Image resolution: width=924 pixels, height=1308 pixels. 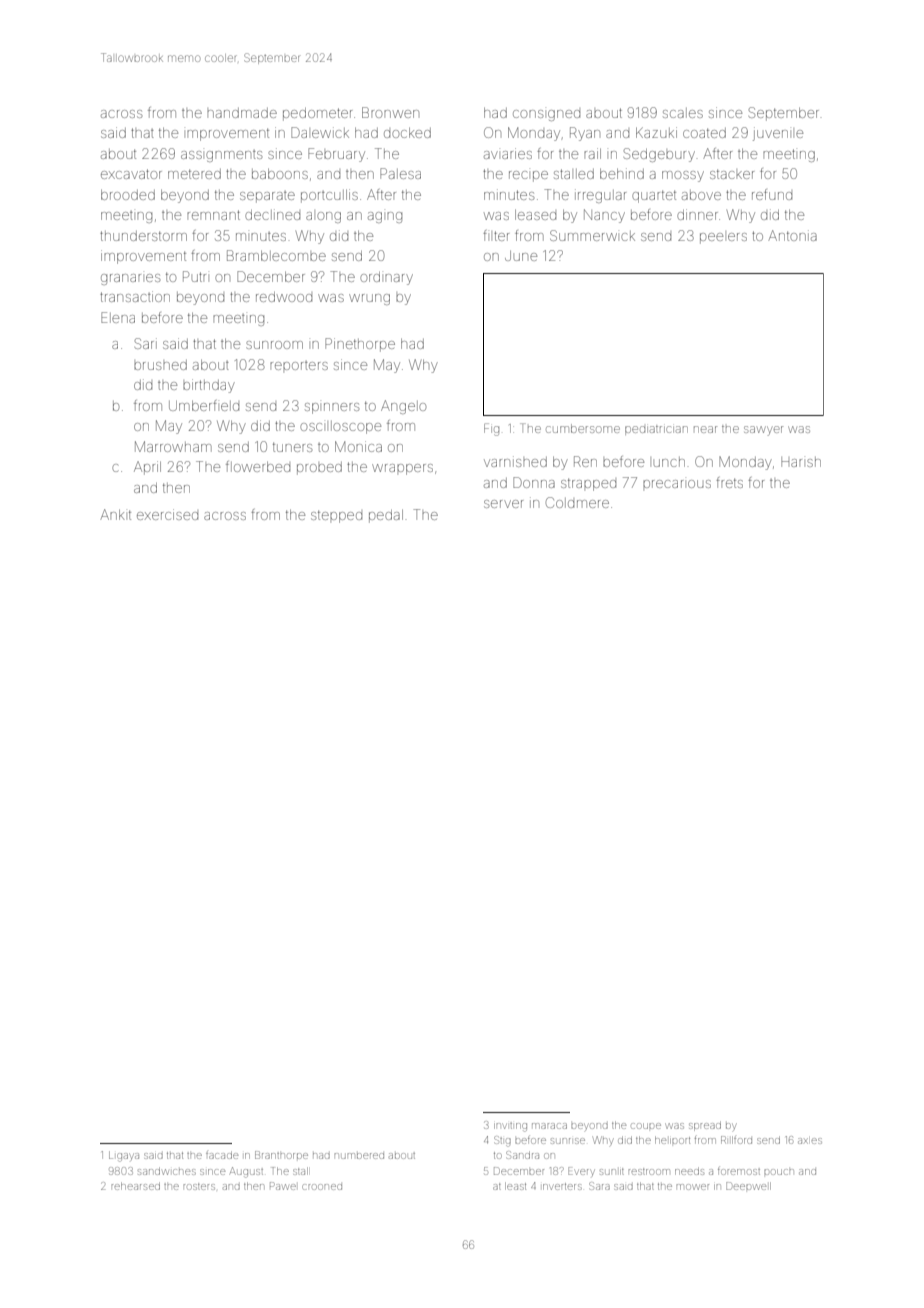 I want to click on spread, so click(x=705, y=1126).
